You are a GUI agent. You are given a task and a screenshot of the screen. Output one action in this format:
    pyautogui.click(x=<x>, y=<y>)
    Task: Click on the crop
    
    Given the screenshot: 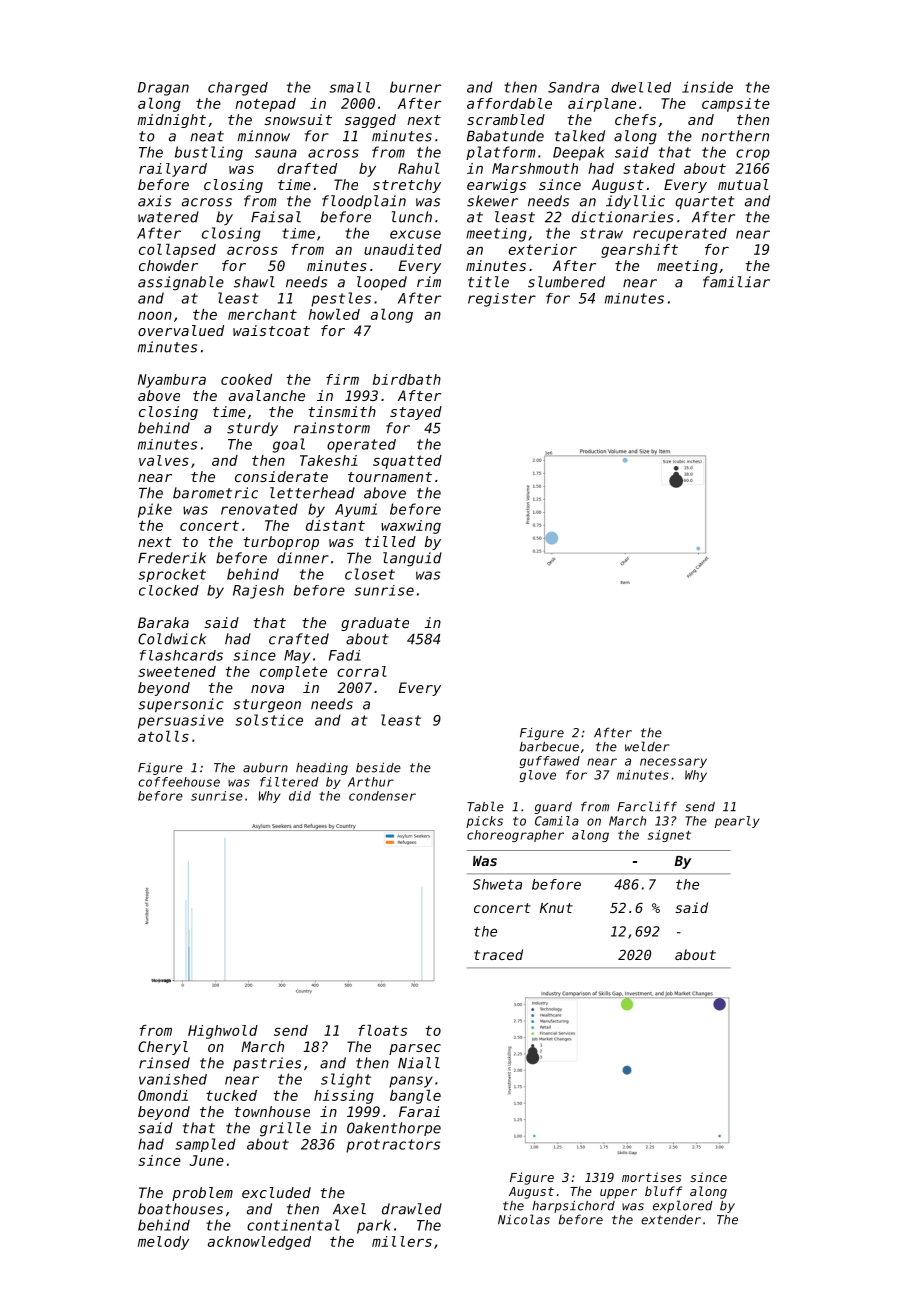 What is the action you would take?
    pyautogui.click(x=753, y=155)
